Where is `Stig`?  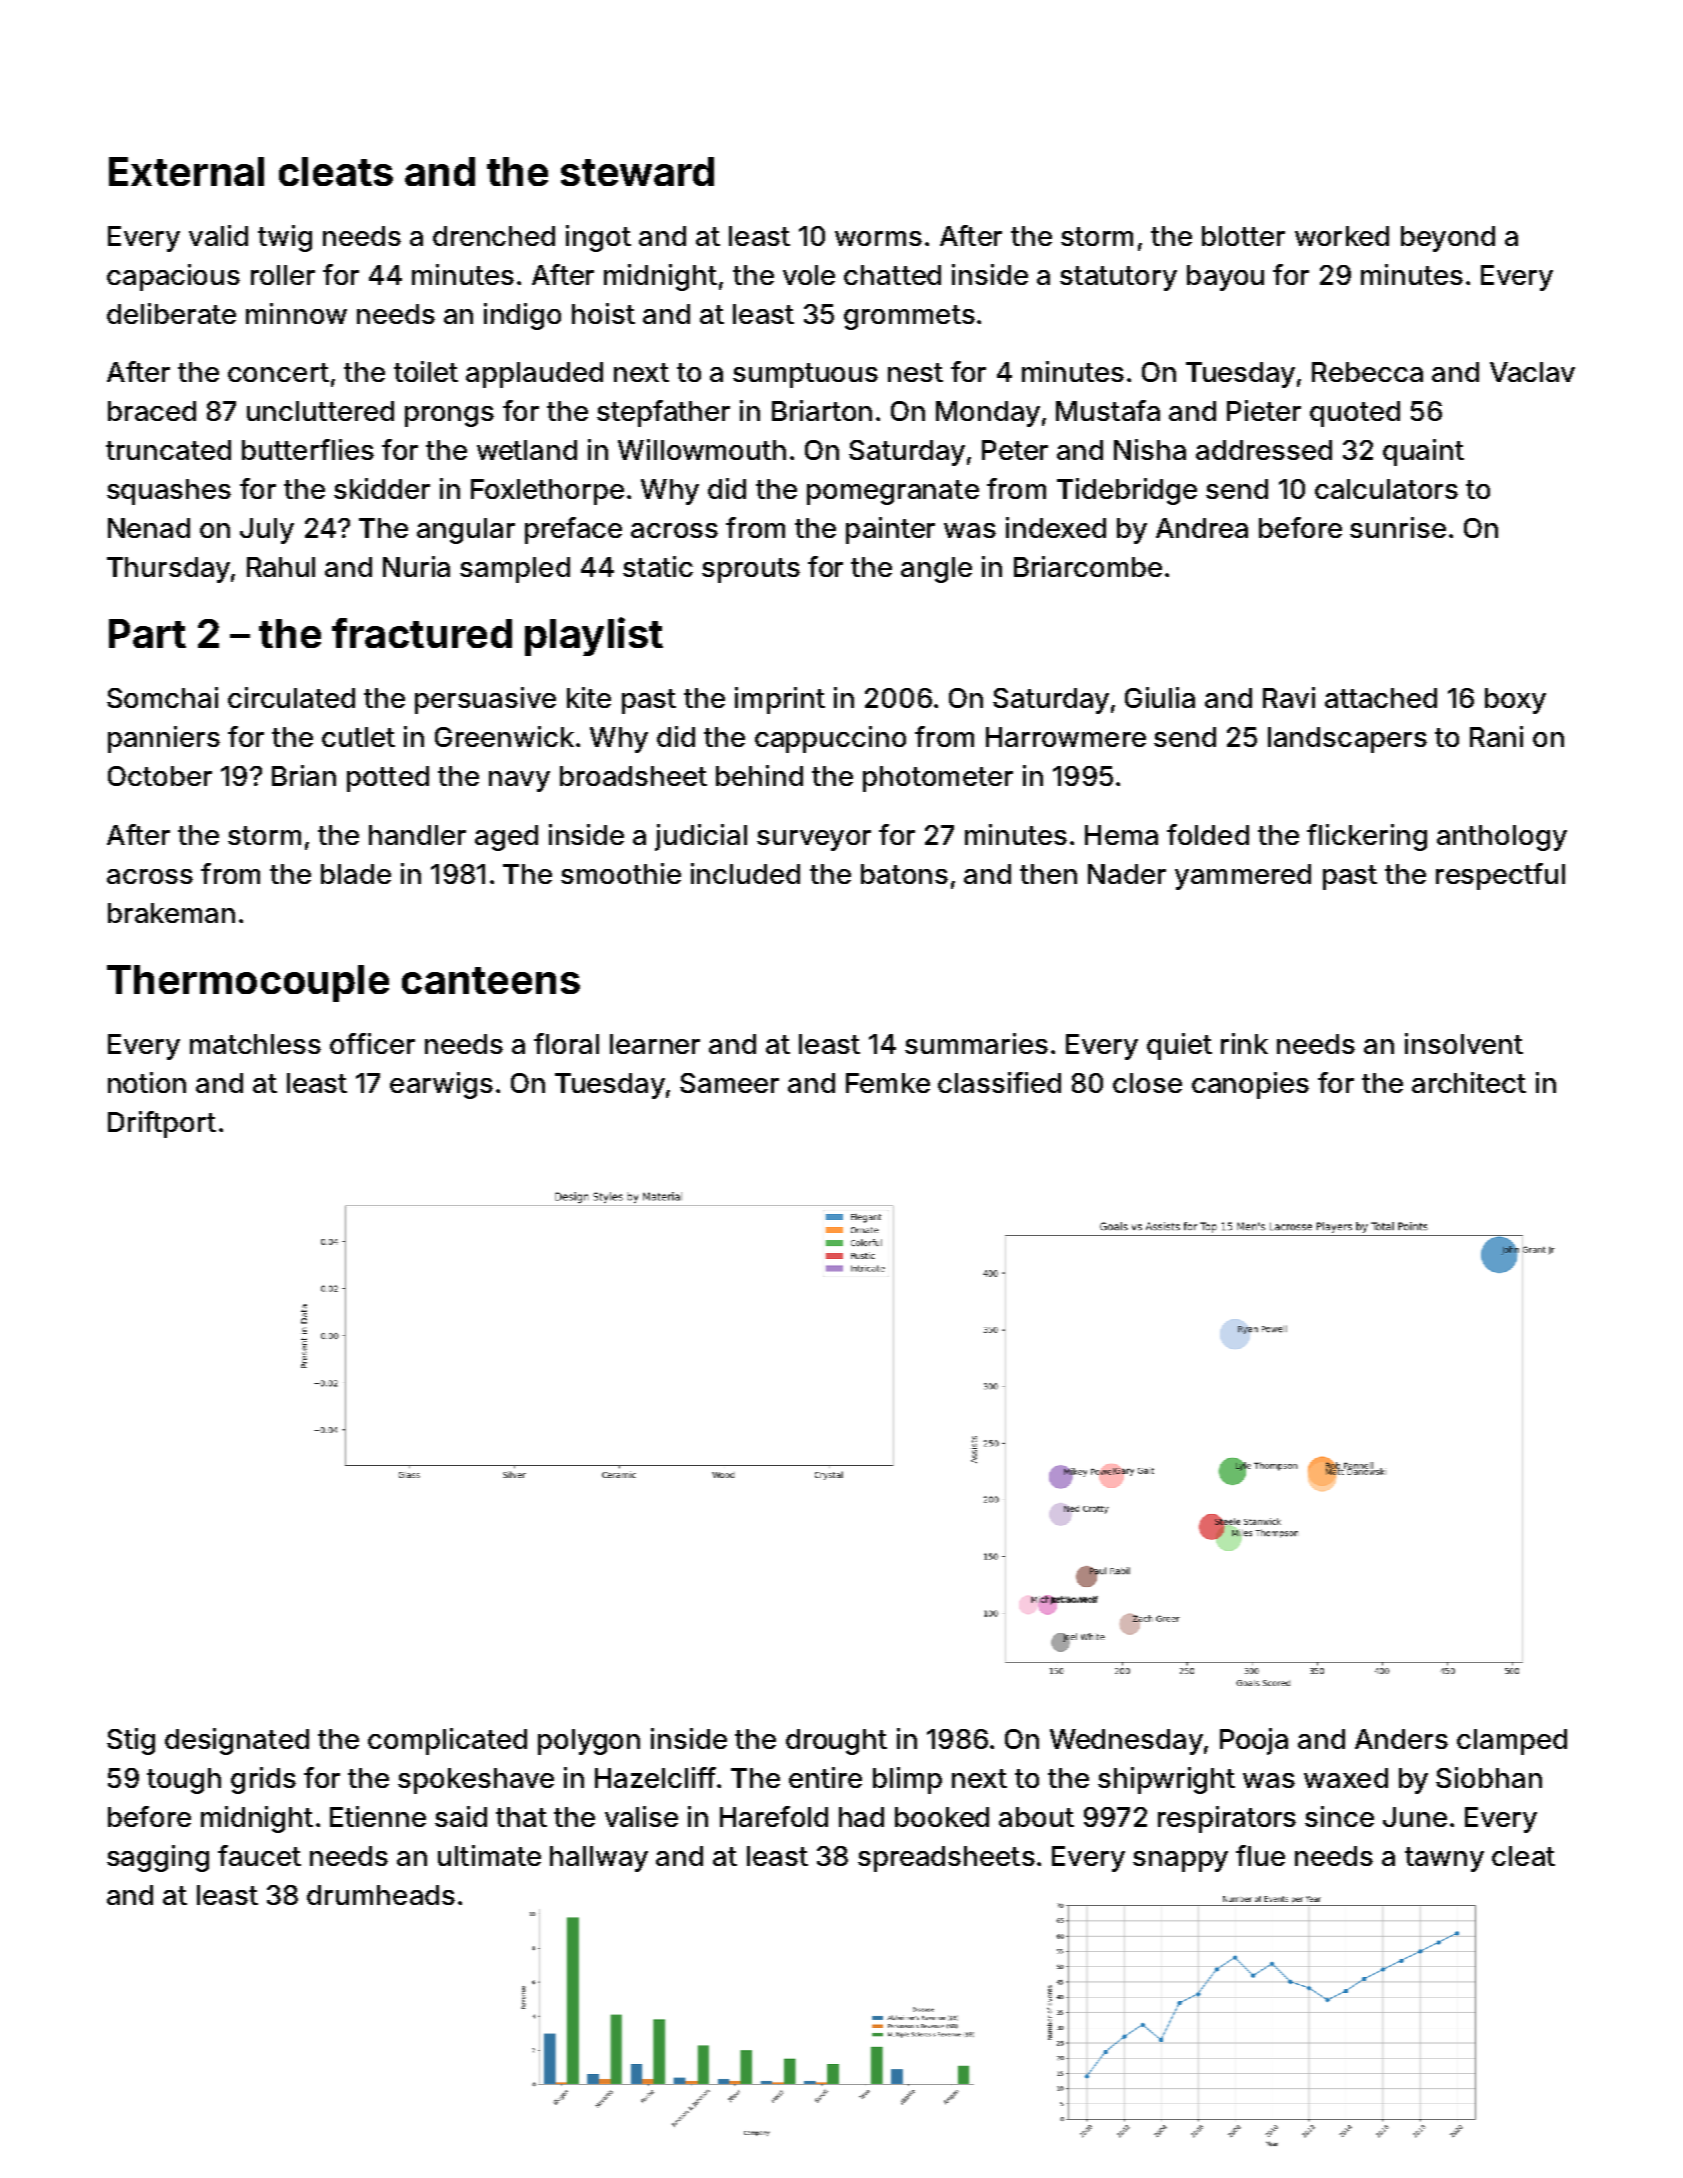 Stig is located at coordinates (131, 1741).
